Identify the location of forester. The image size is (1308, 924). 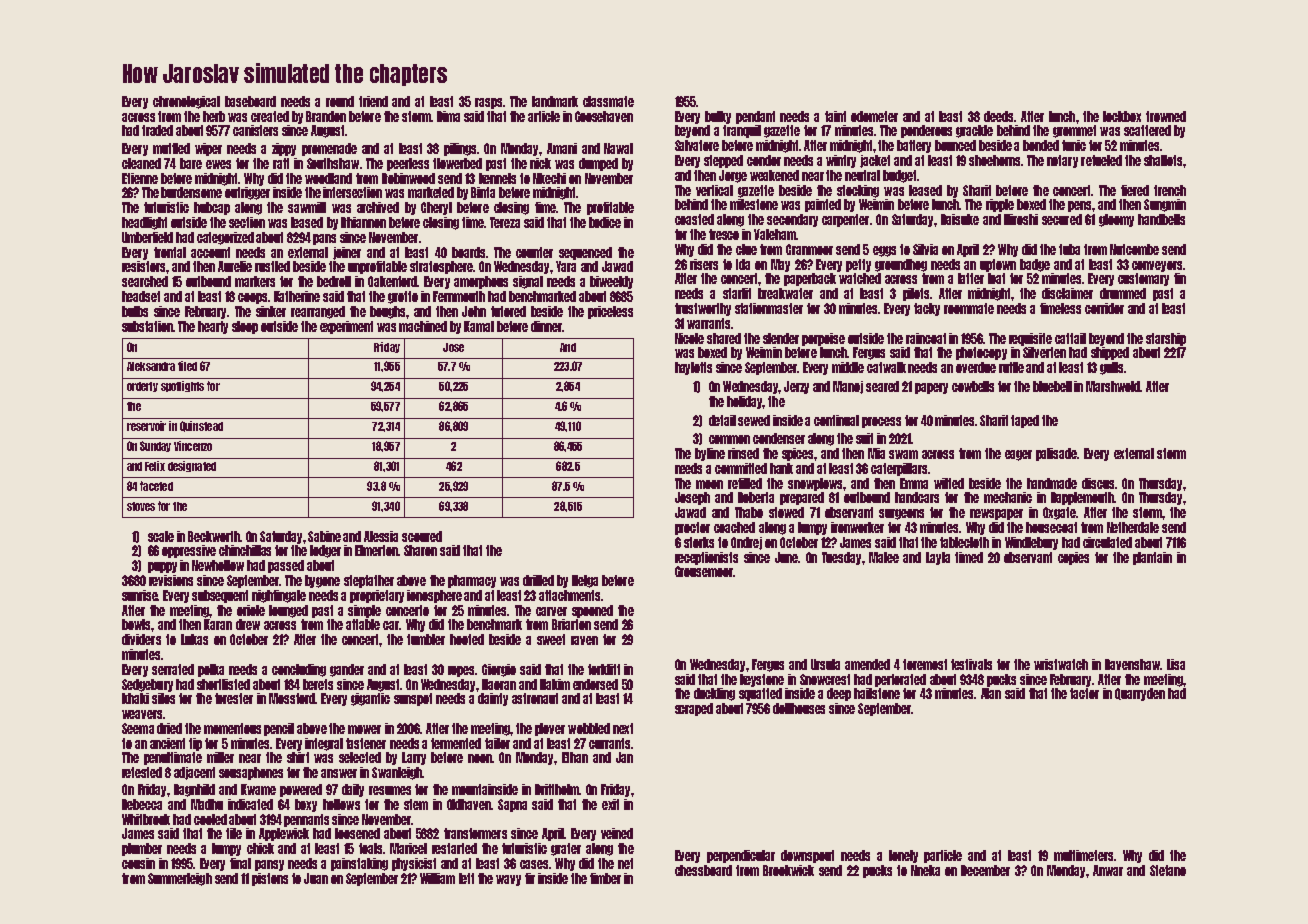
(234, 698).
